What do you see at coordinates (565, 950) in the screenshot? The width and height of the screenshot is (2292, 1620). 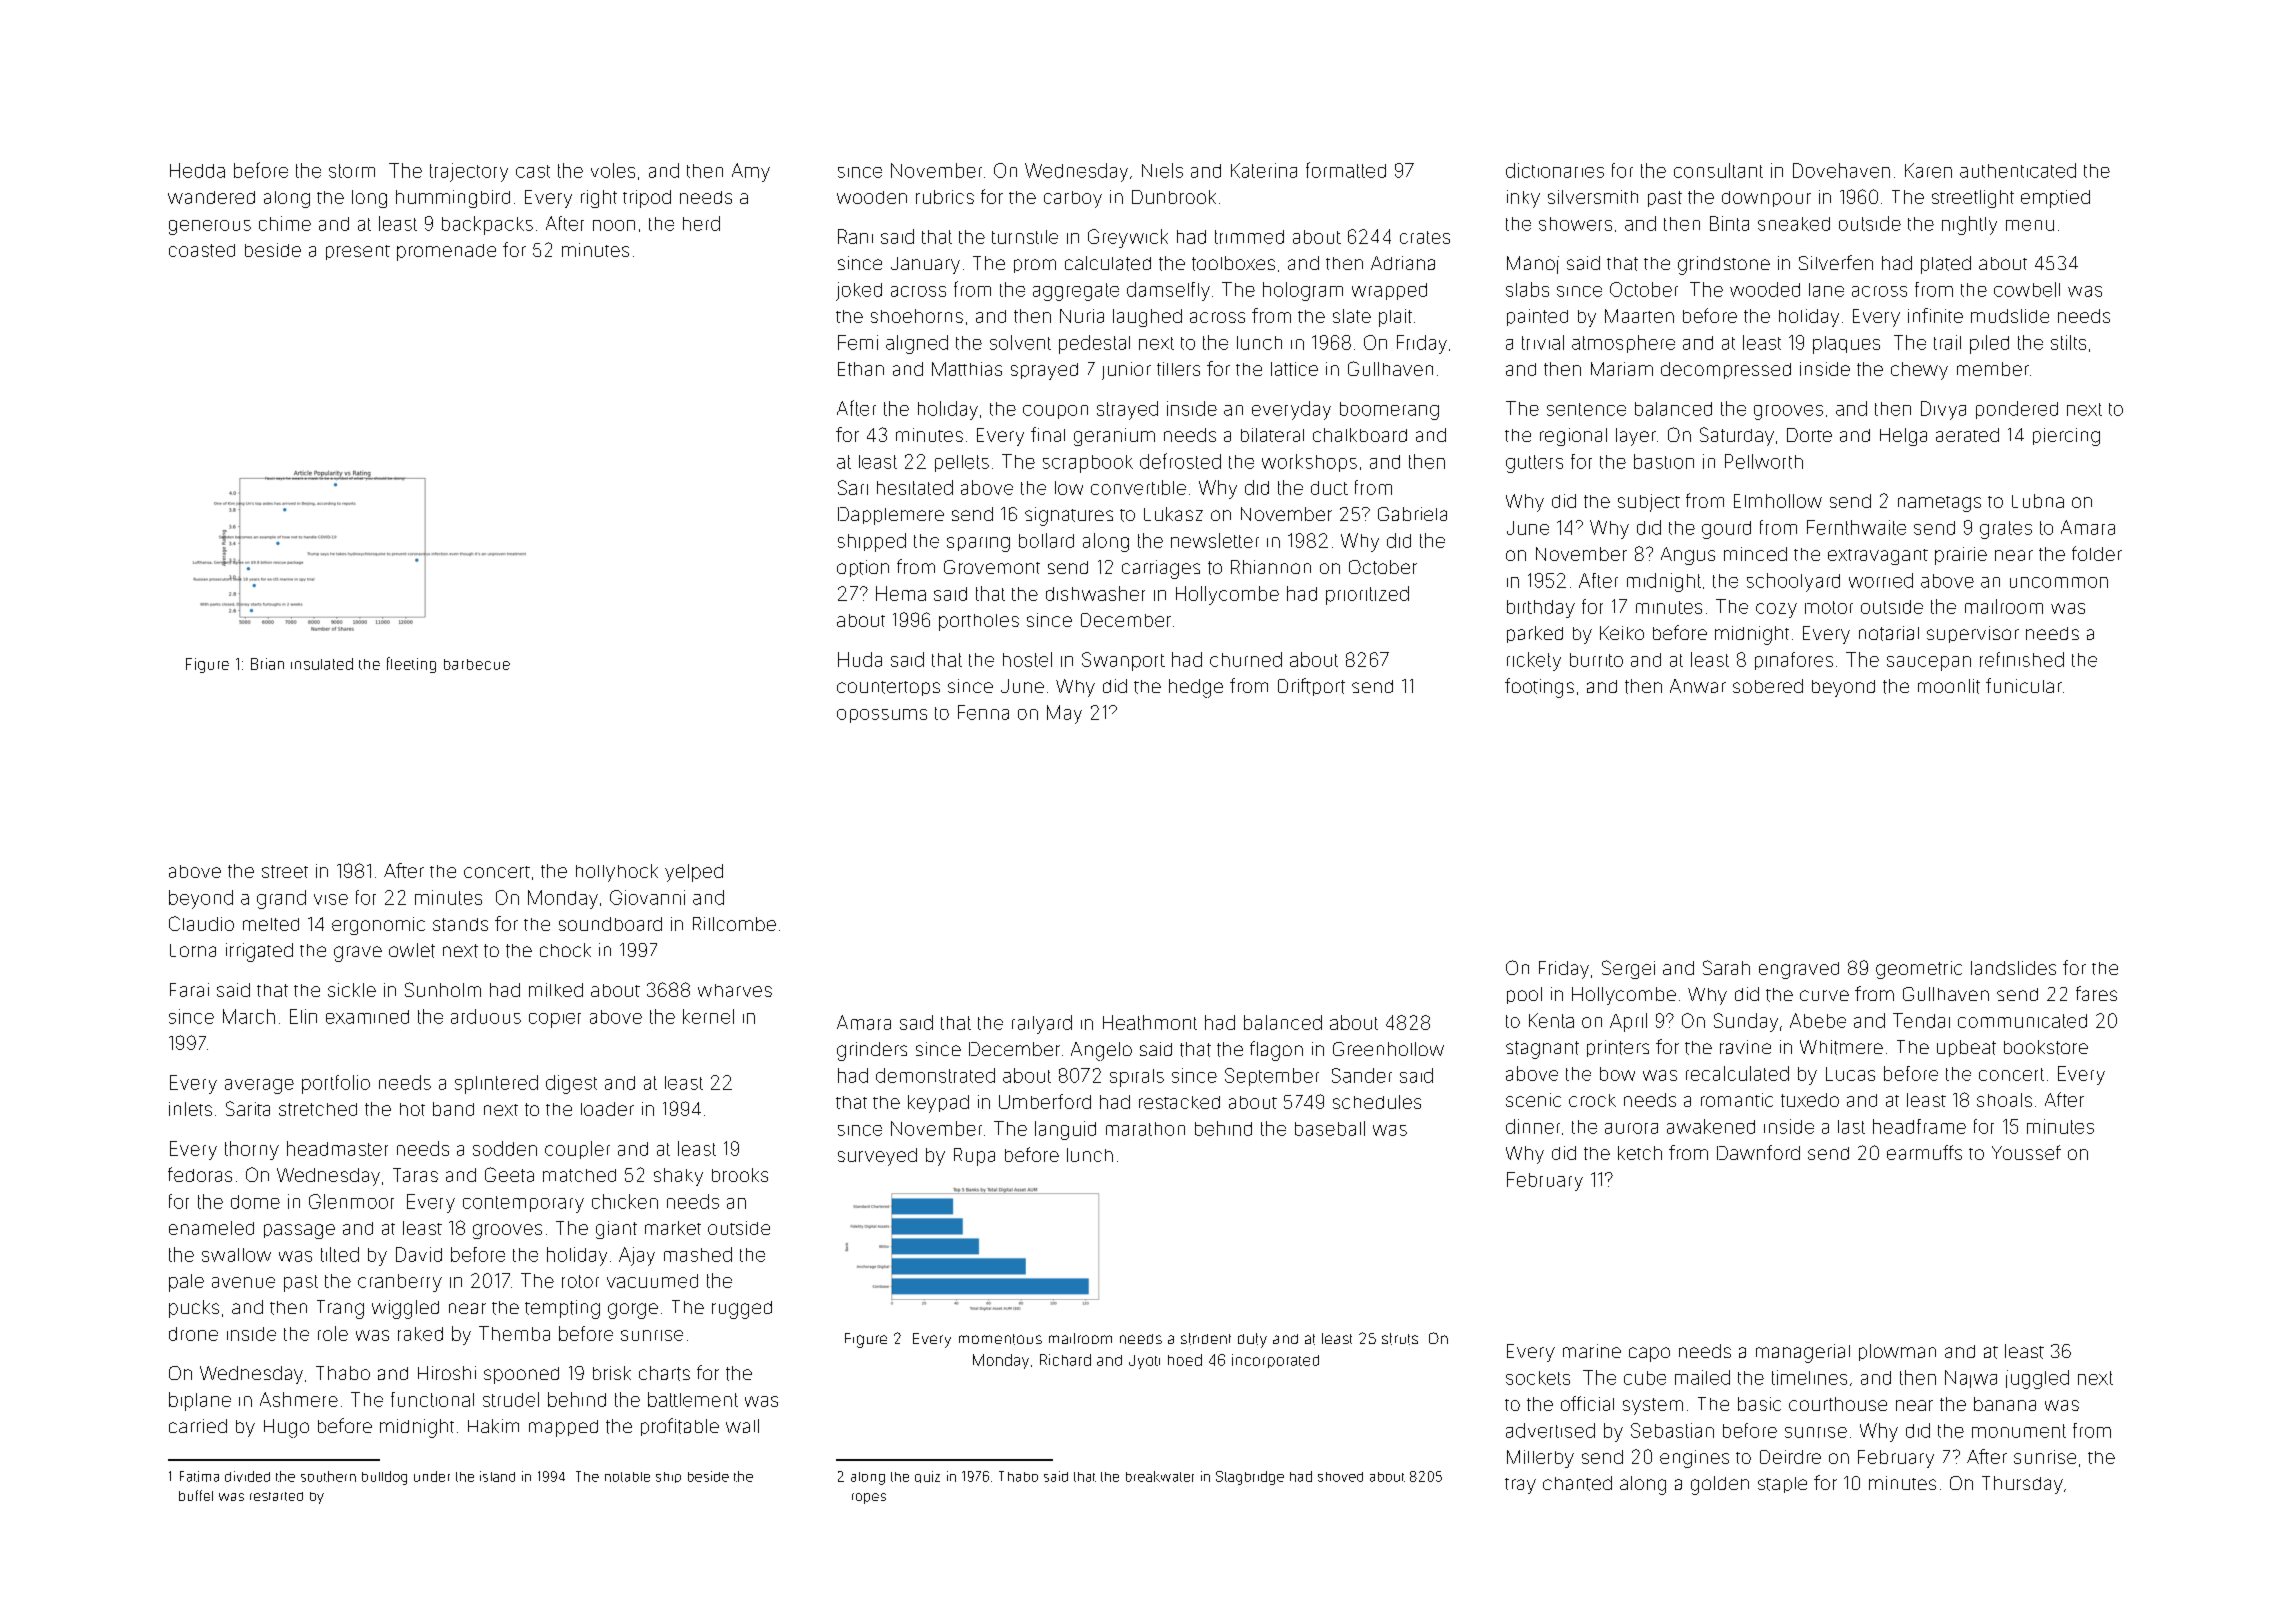 I see `chock` at bounding box center [565, 950].
